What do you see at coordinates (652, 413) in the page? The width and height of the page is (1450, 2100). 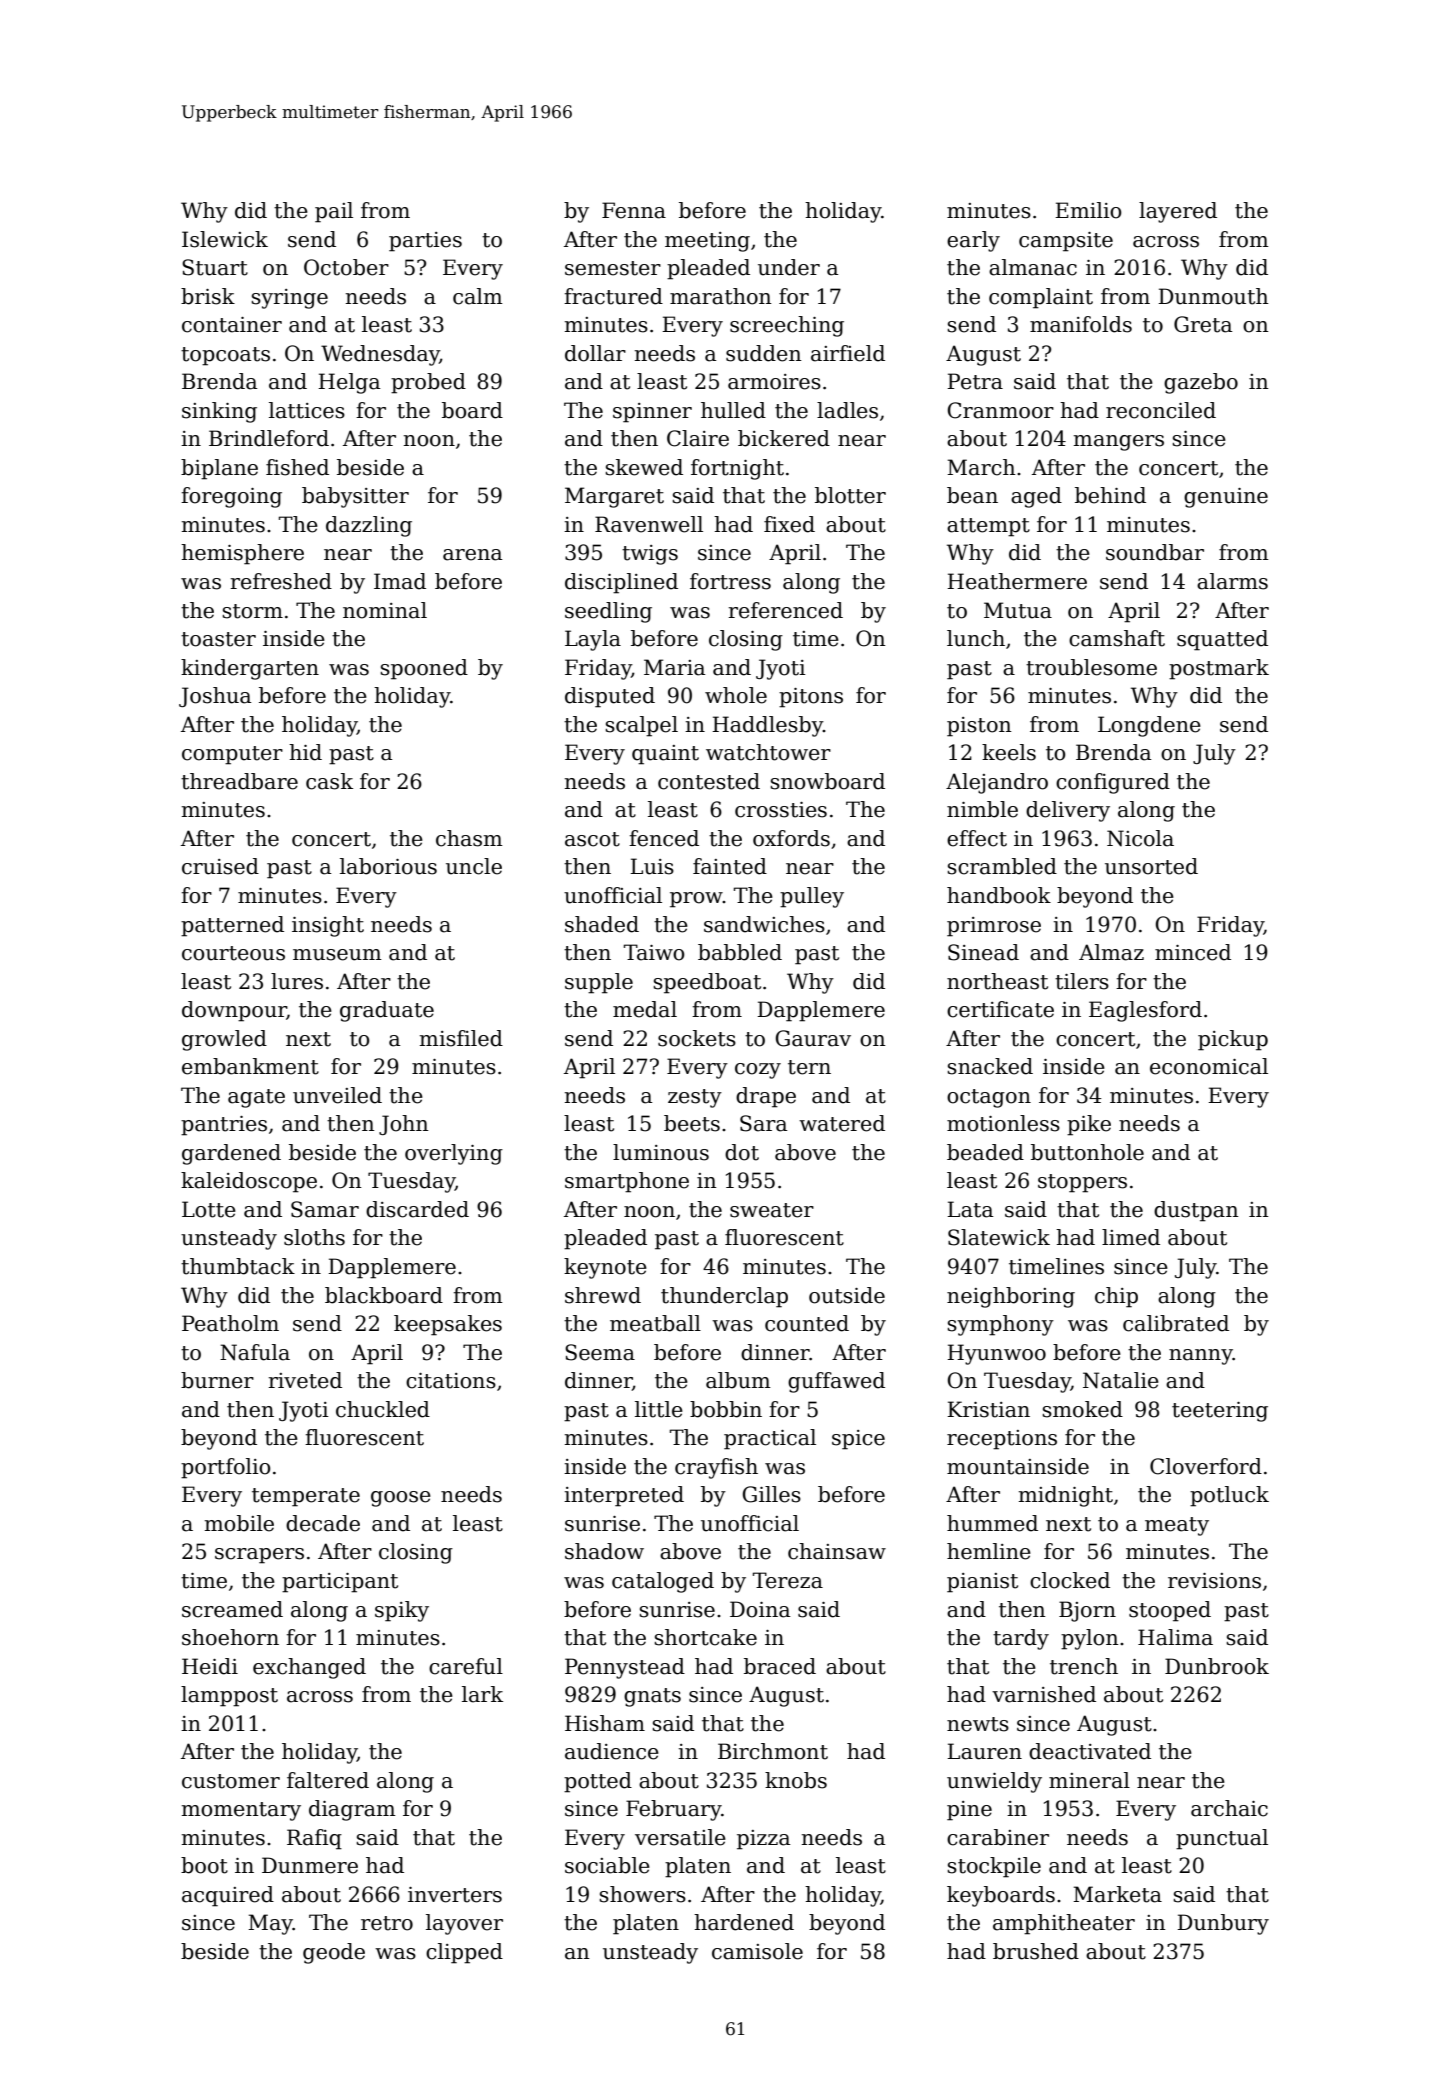 I see `spinner` at bounding box center [652, 413].
